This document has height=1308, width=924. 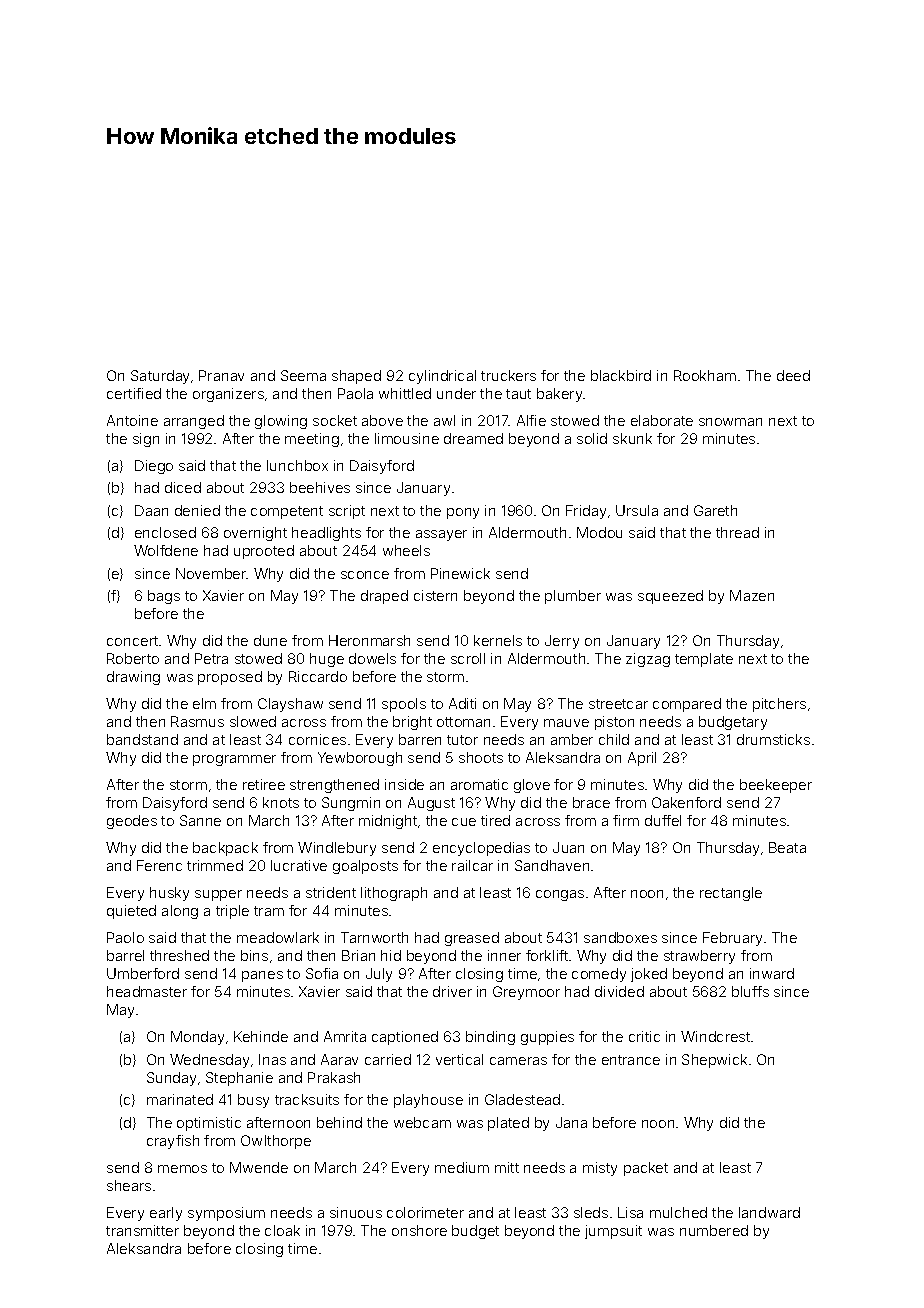 I want to click on tutor, so click(x=462, y=740).
